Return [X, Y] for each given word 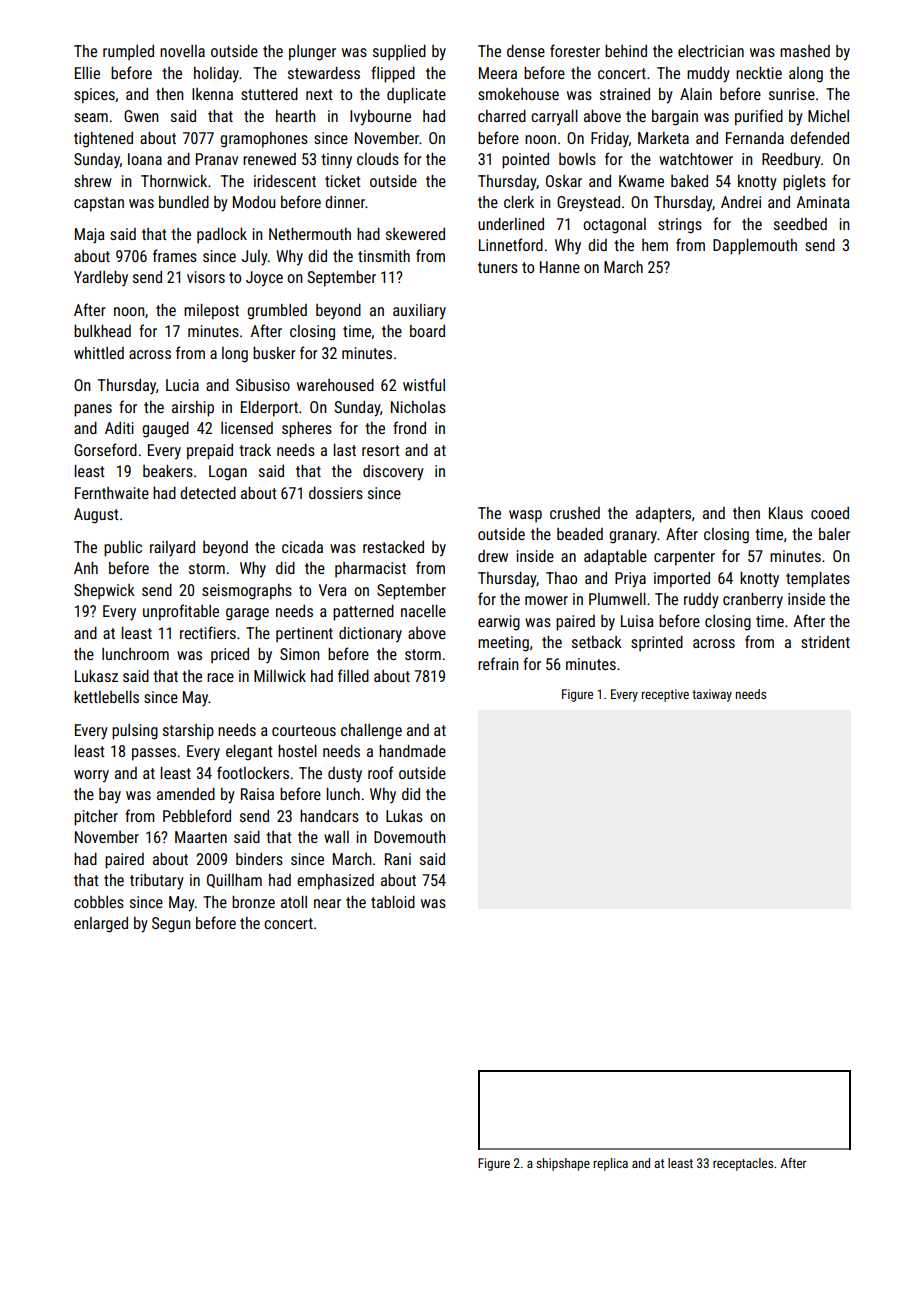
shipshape [563, 1164]
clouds [378, 159]
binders [259, 859]
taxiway [712, 695]
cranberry [753, 601]
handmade [412, 751]
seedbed [800, 224]
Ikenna [212, 94]
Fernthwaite [112, 493]
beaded [580, 534]
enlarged [101, 925]
